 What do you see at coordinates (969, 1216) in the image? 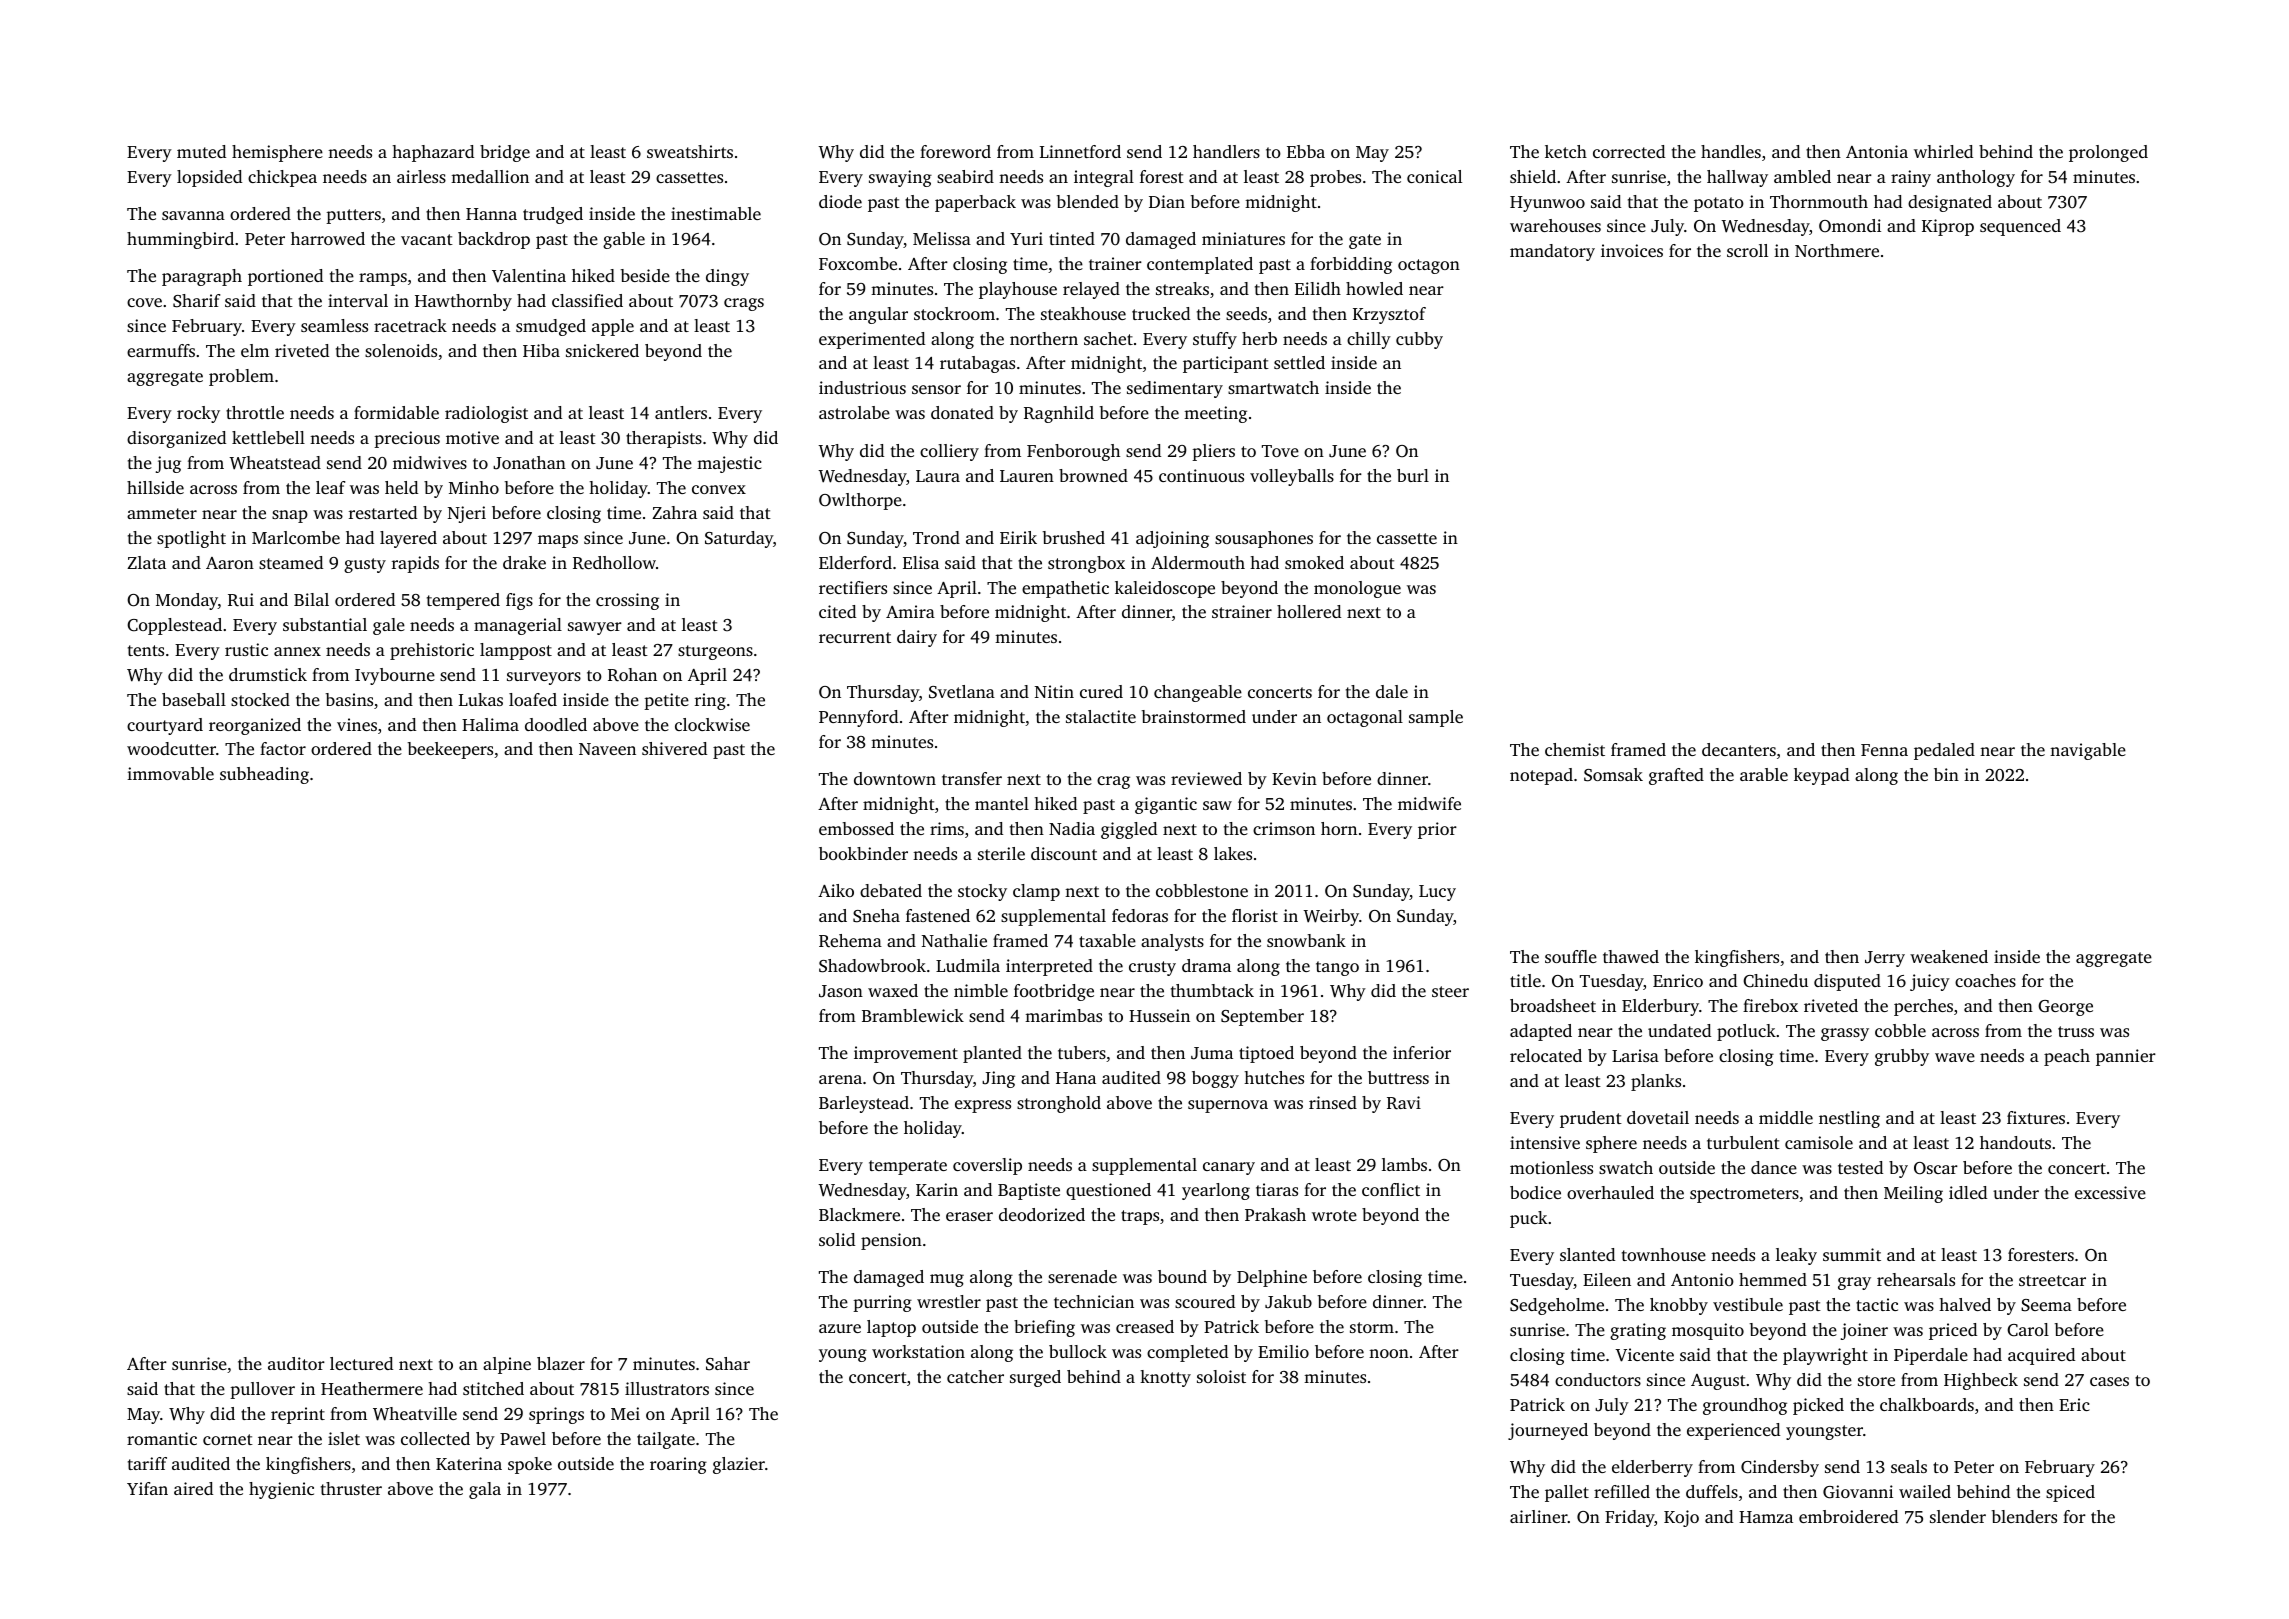
I see `eraser` at bounding box center [969, 1216].
